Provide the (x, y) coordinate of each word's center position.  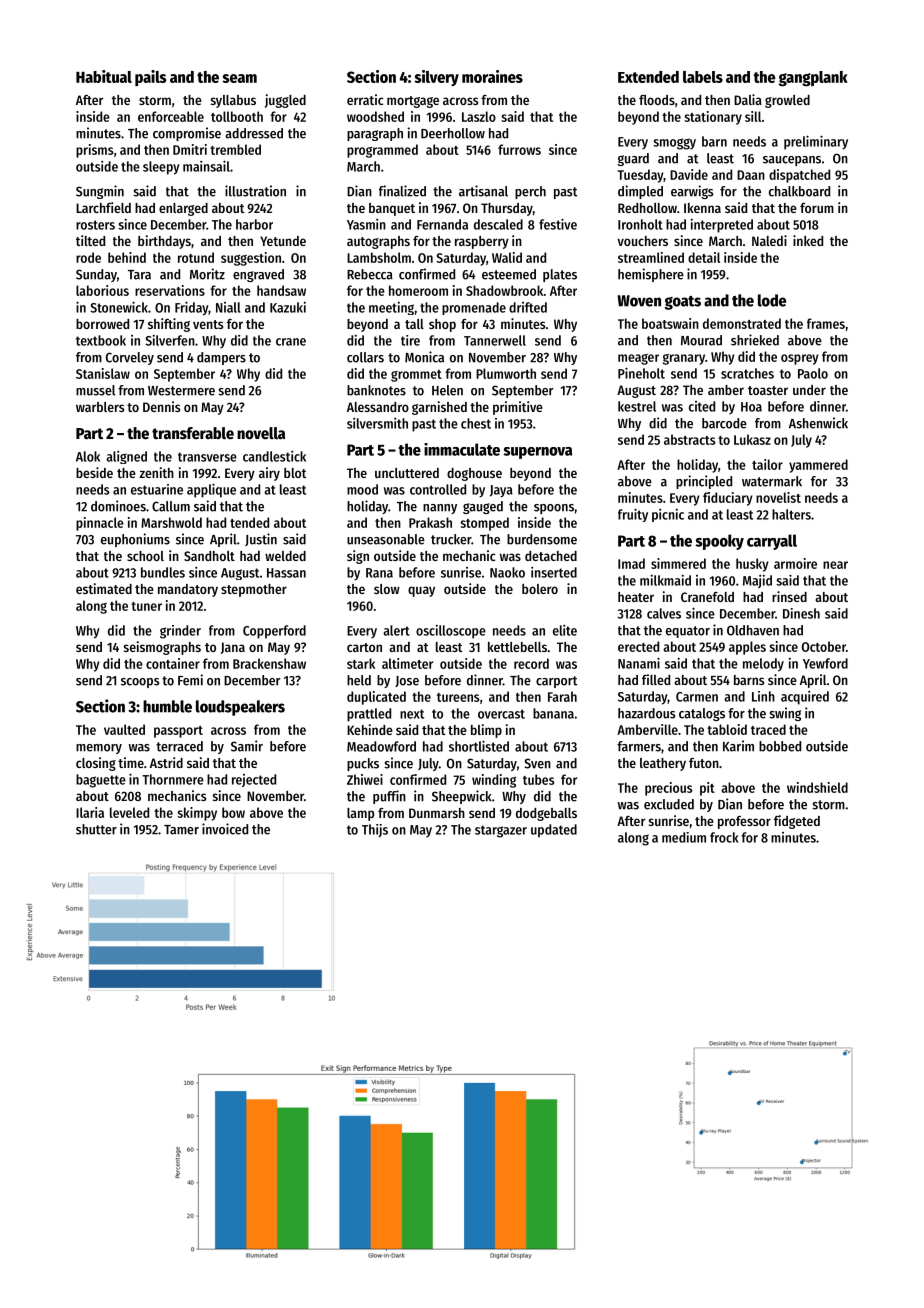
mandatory (188, 590)
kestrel (637, 406)
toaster (768, 390)
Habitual (104, 76)
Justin (261, 539)
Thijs (375, 830)
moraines (492, 76)
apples (747, 648)
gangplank (813, 79)
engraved (258, 275)
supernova (537, 453)
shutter (96, 829)
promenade (474, 308)
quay (421, 591)
